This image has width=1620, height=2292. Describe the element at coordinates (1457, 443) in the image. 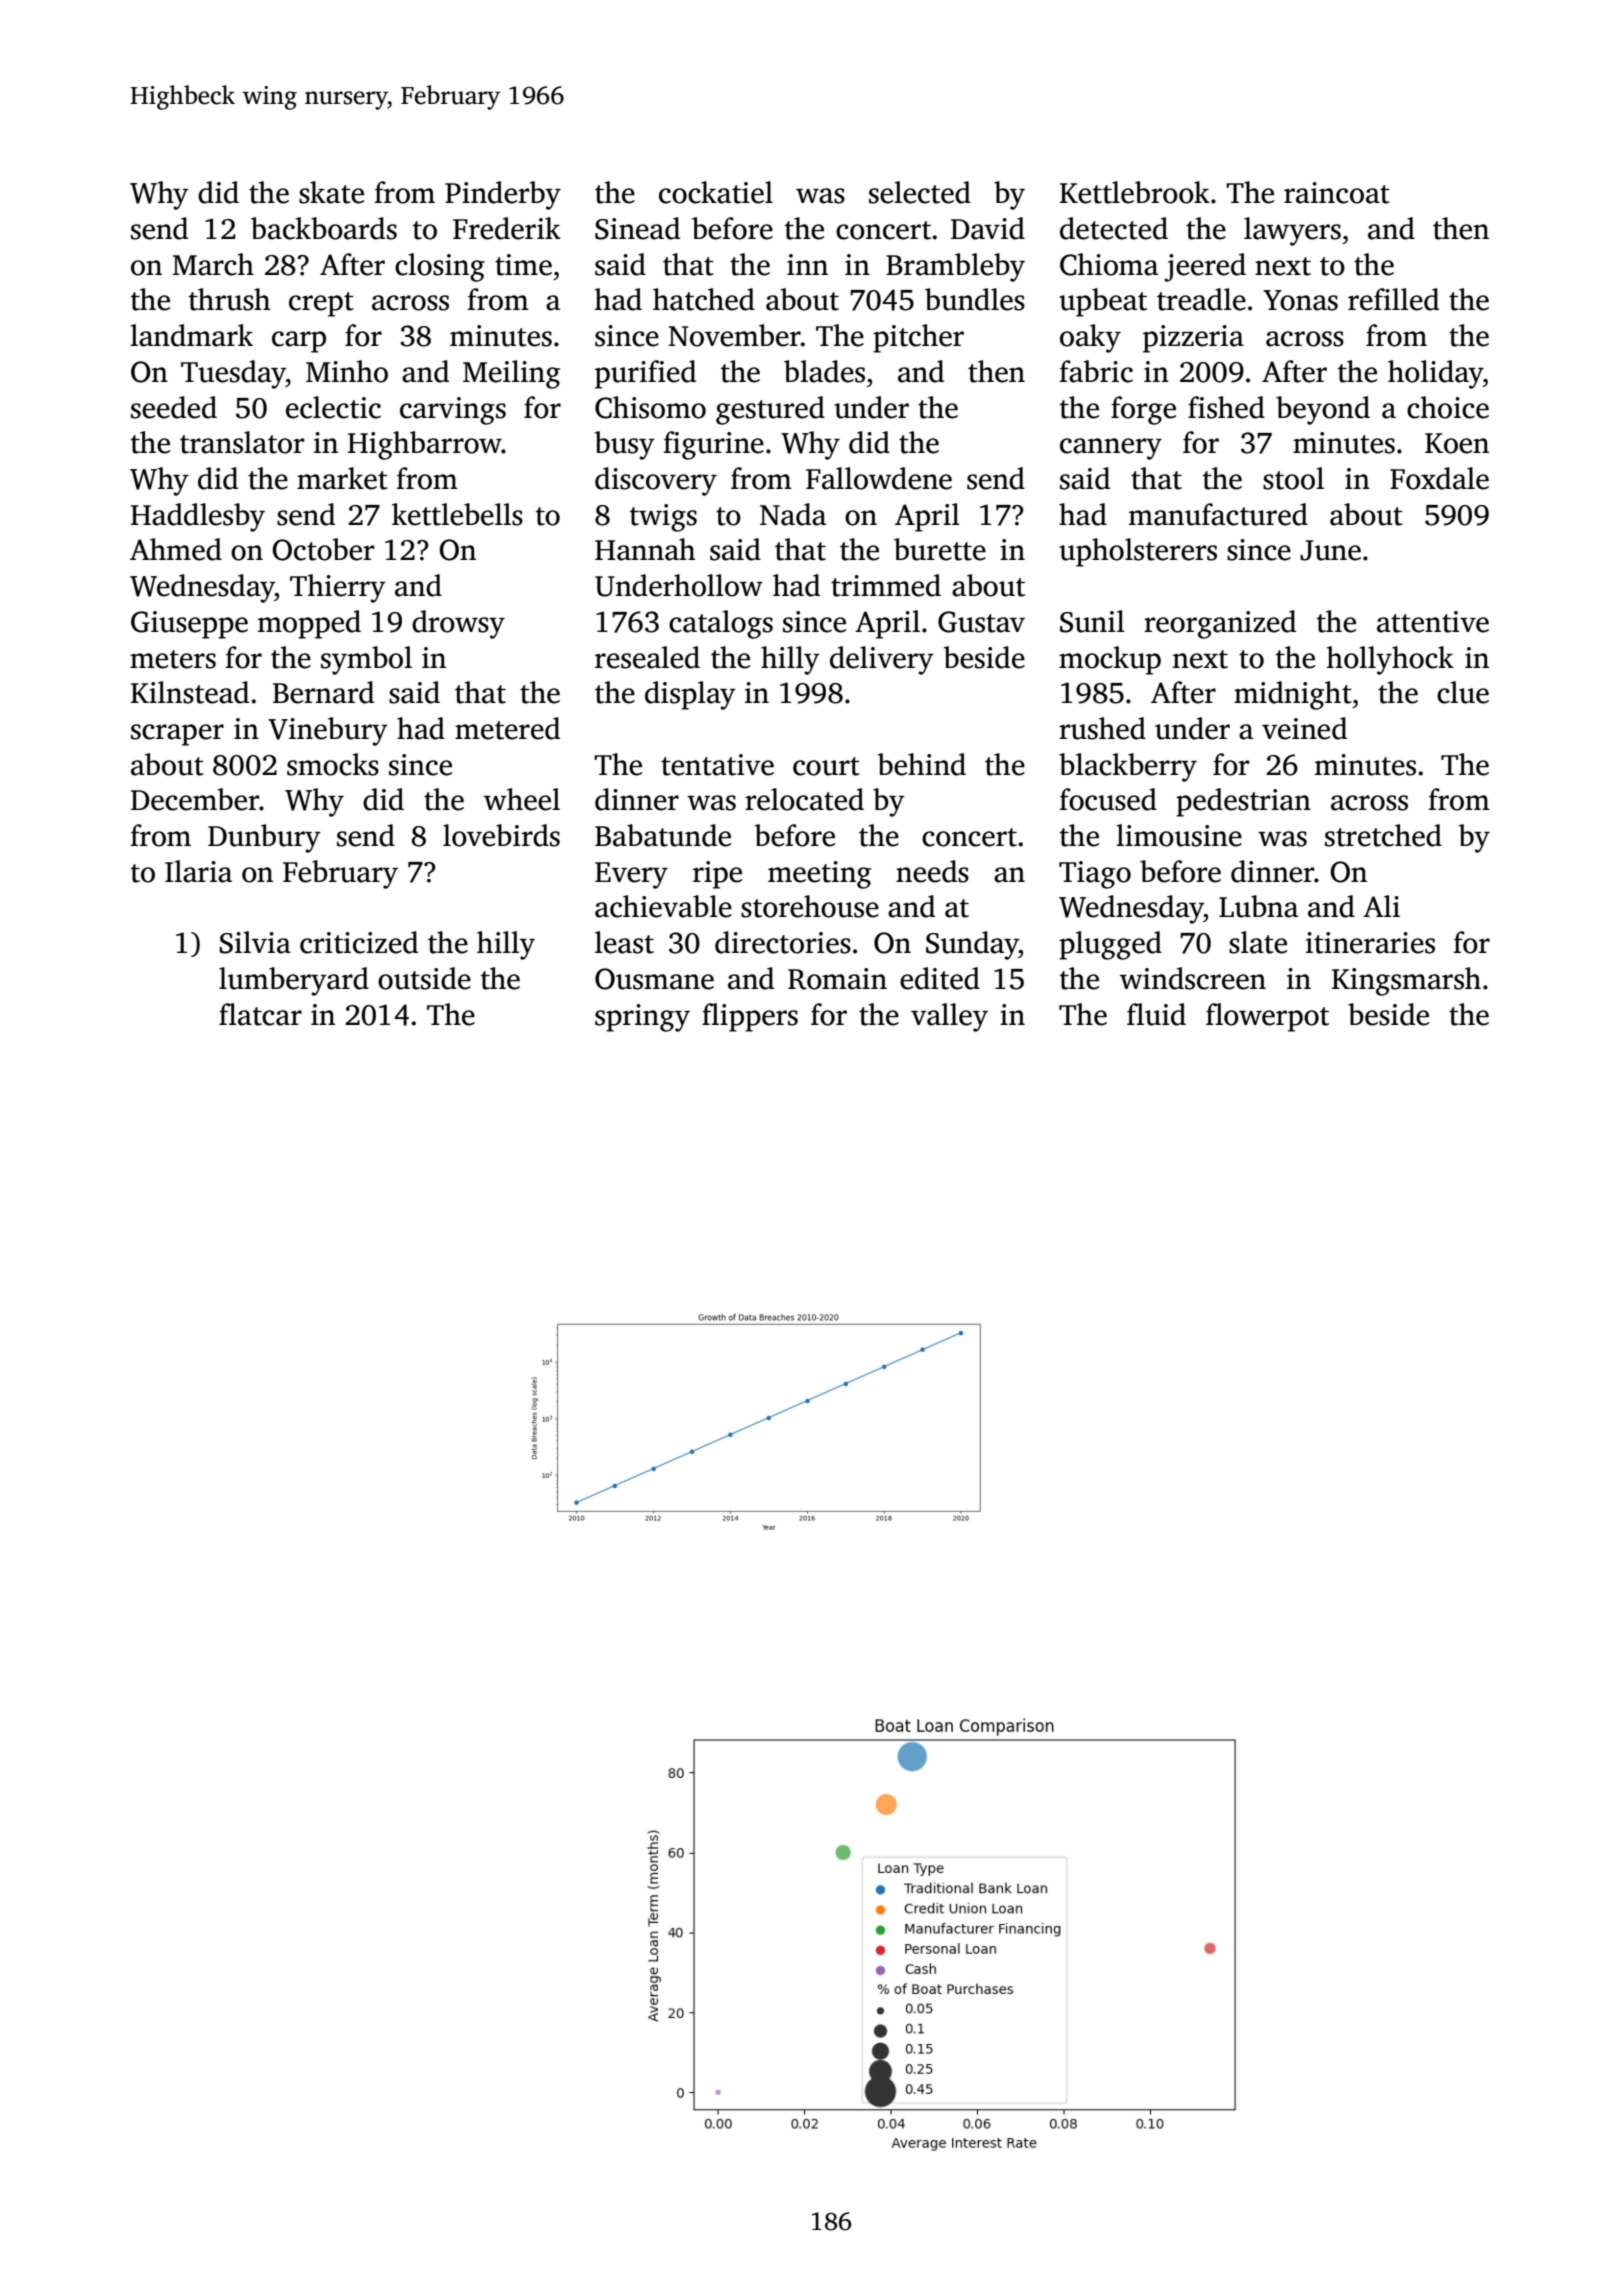

I see `Koen` at that location.
